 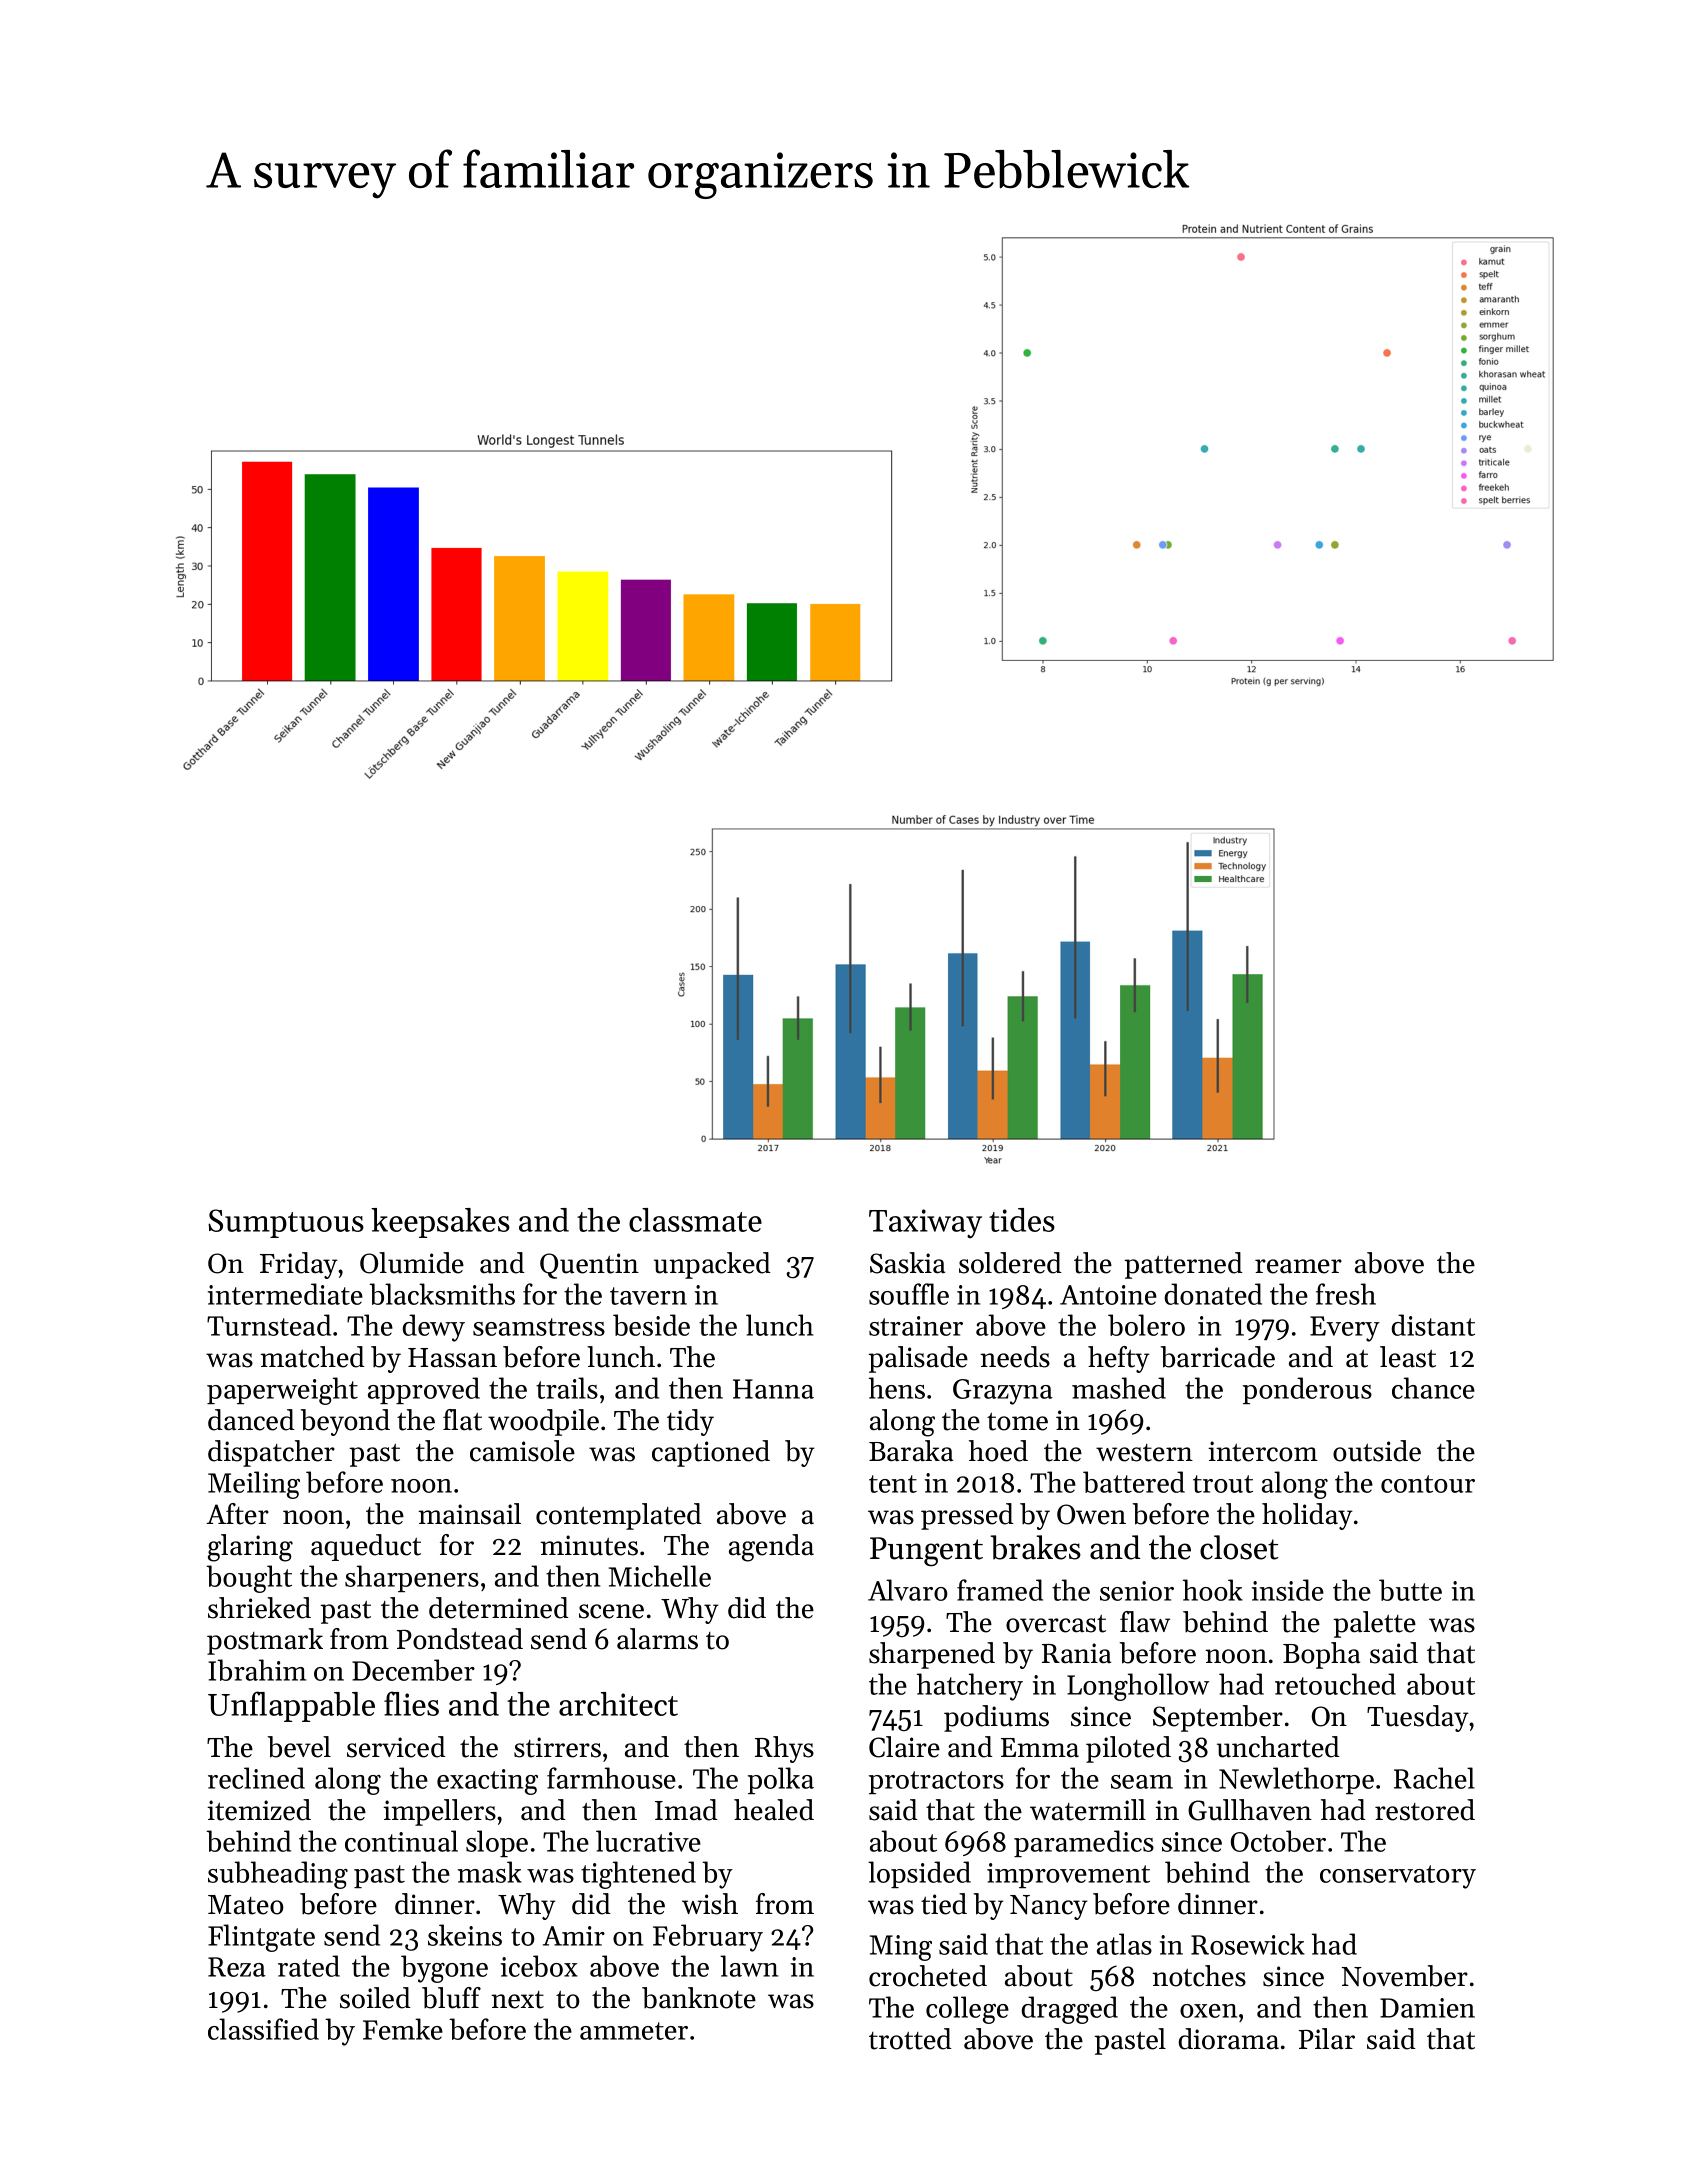 What do you see at coordinates (634, 2031) in the page?
I see `ammeter` at bounding box center [634, 2031].
